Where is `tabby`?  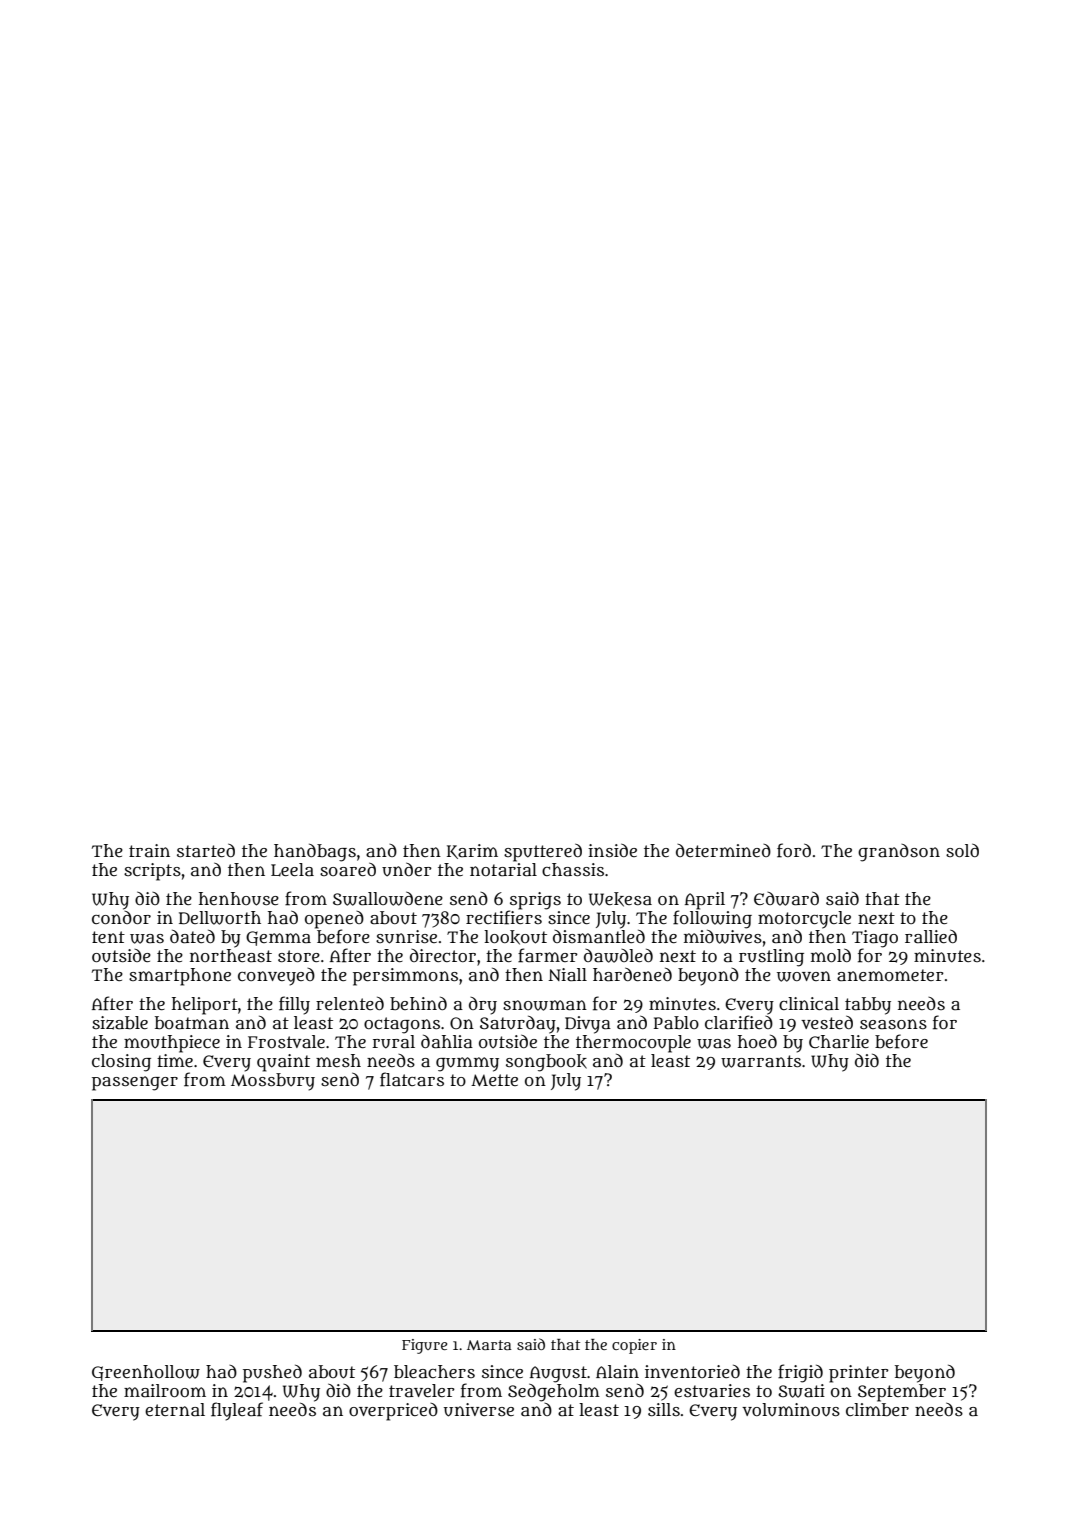 tabby is located at coordinates (868, 1006).
